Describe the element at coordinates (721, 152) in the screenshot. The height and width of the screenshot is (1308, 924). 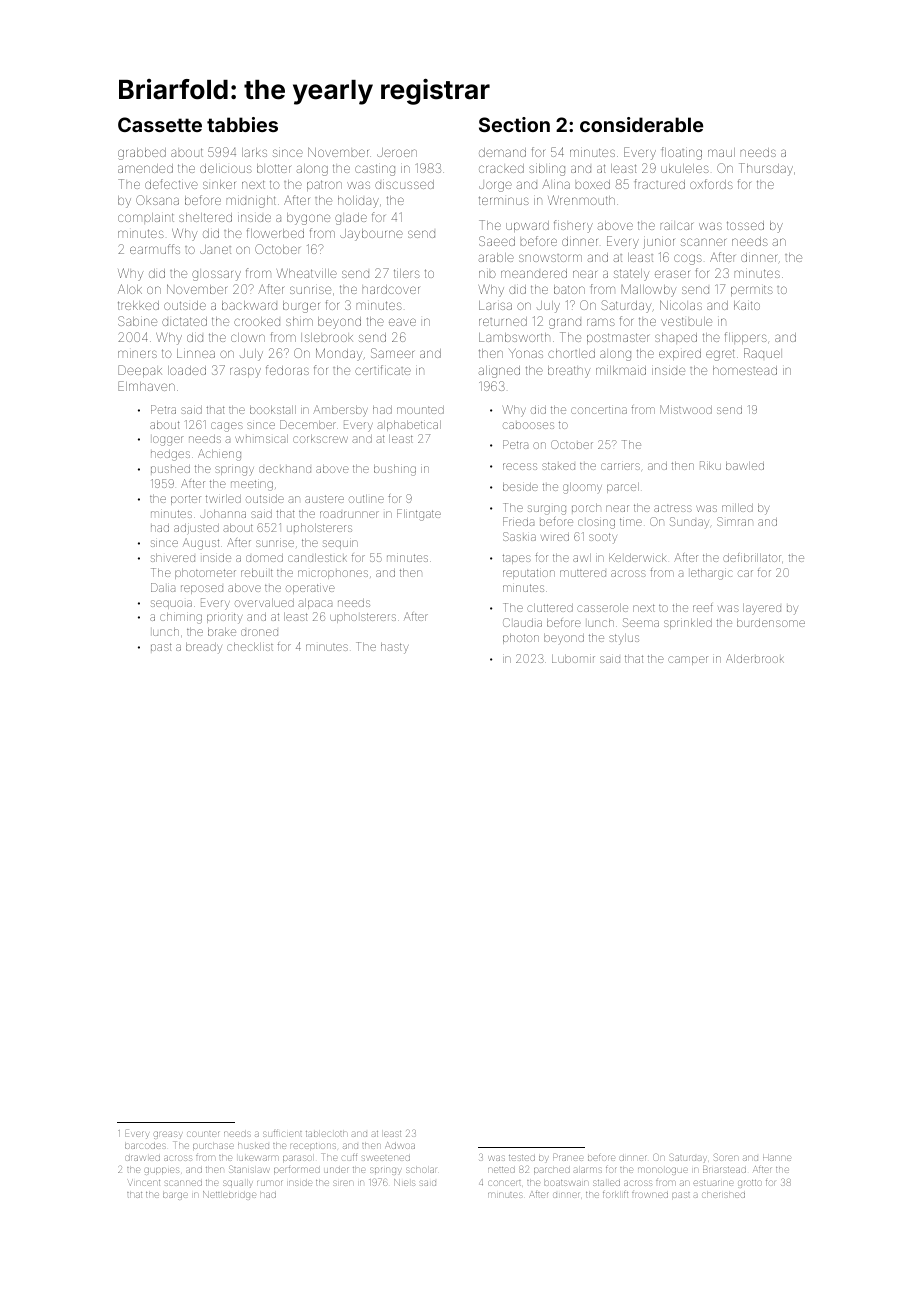
I see `maul` at that location.
